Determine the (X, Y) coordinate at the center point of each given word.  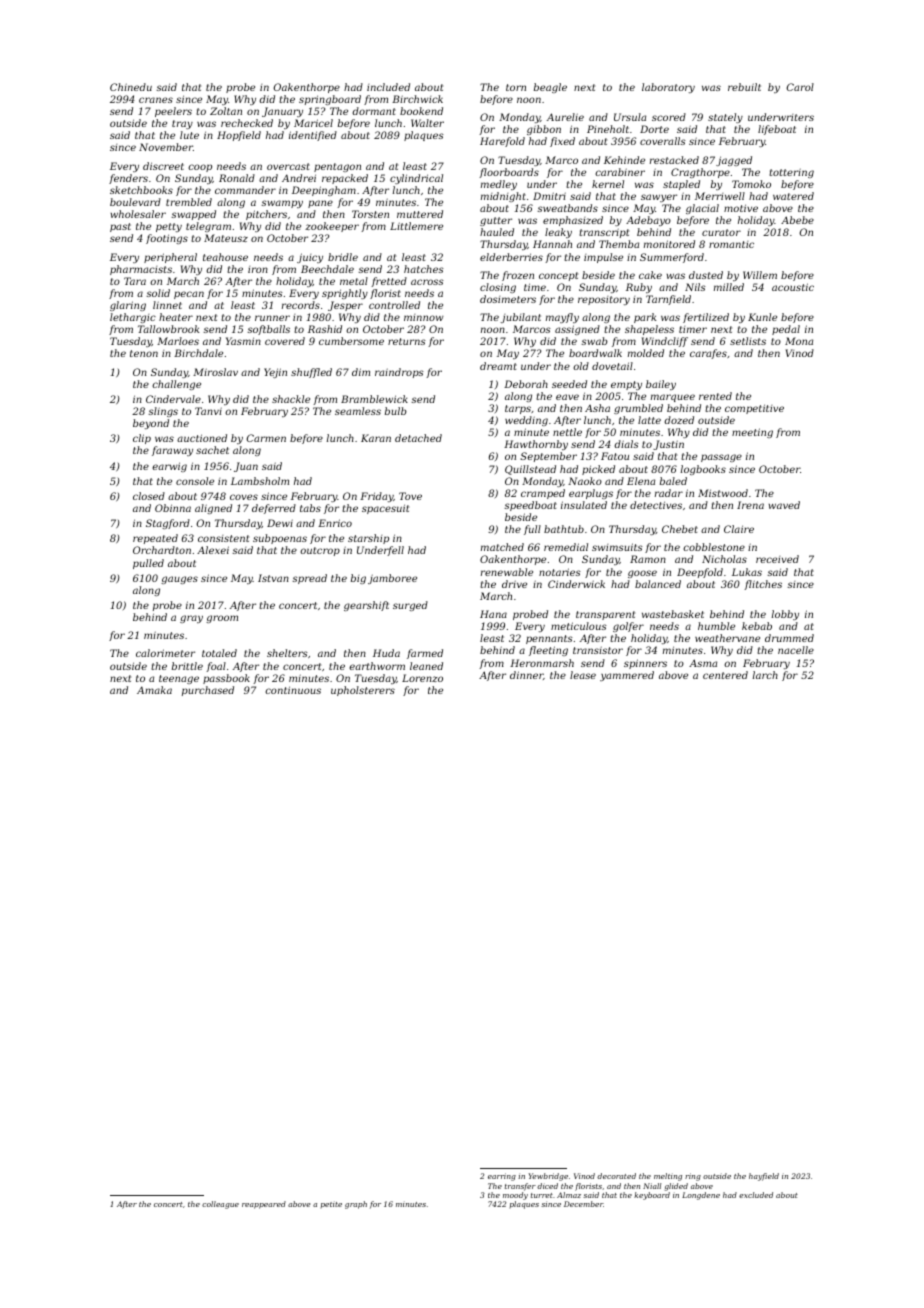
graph (356, 1205)
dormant (374, 111)
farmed (425, 654)
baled (673, 481)
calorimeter (165, 653)
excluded (756, 1195)
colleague (220, 1205)
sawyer (659, 198)
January (282, 112)
